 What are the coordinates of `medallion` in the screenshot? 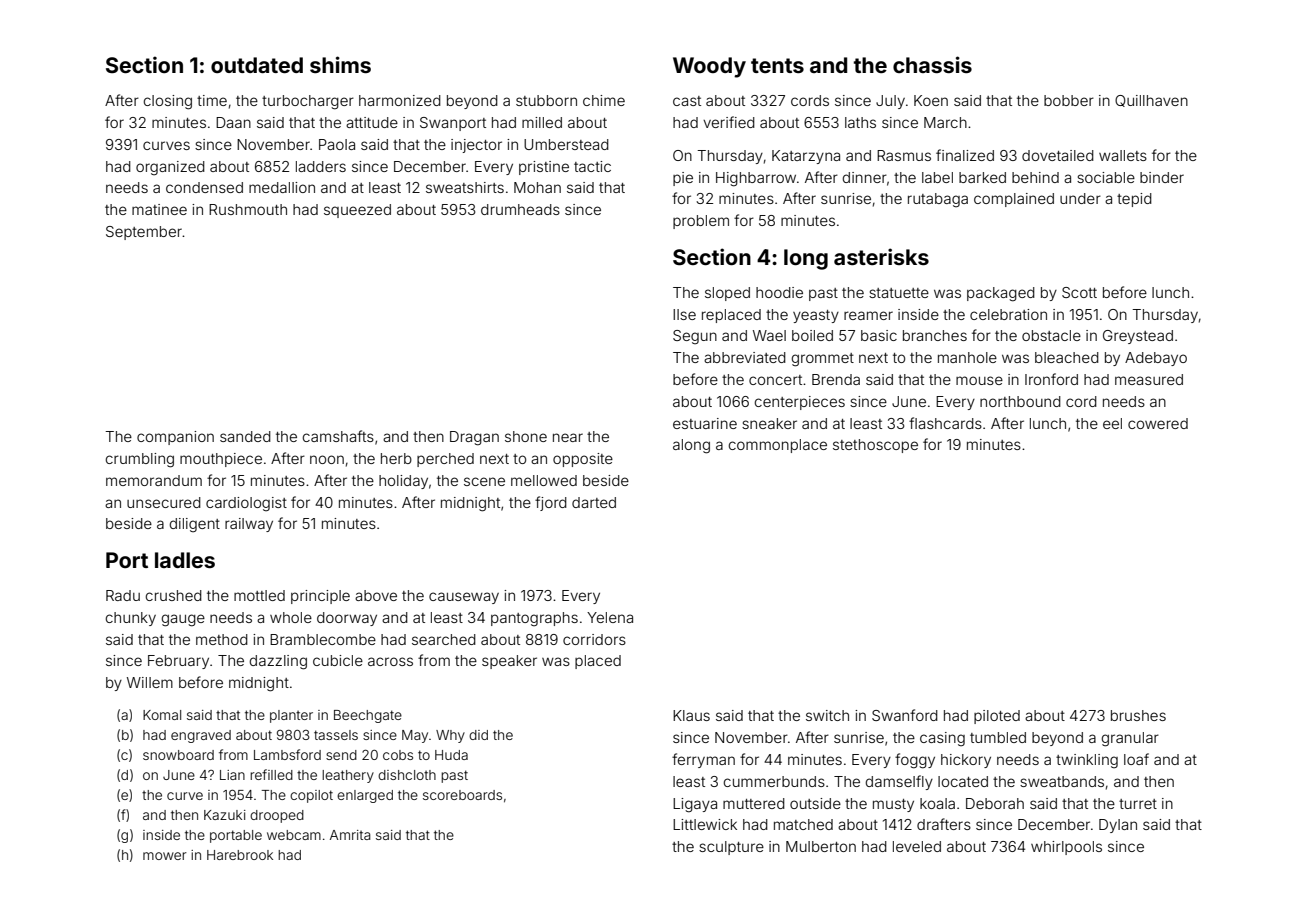 It's located at (282, 187).
